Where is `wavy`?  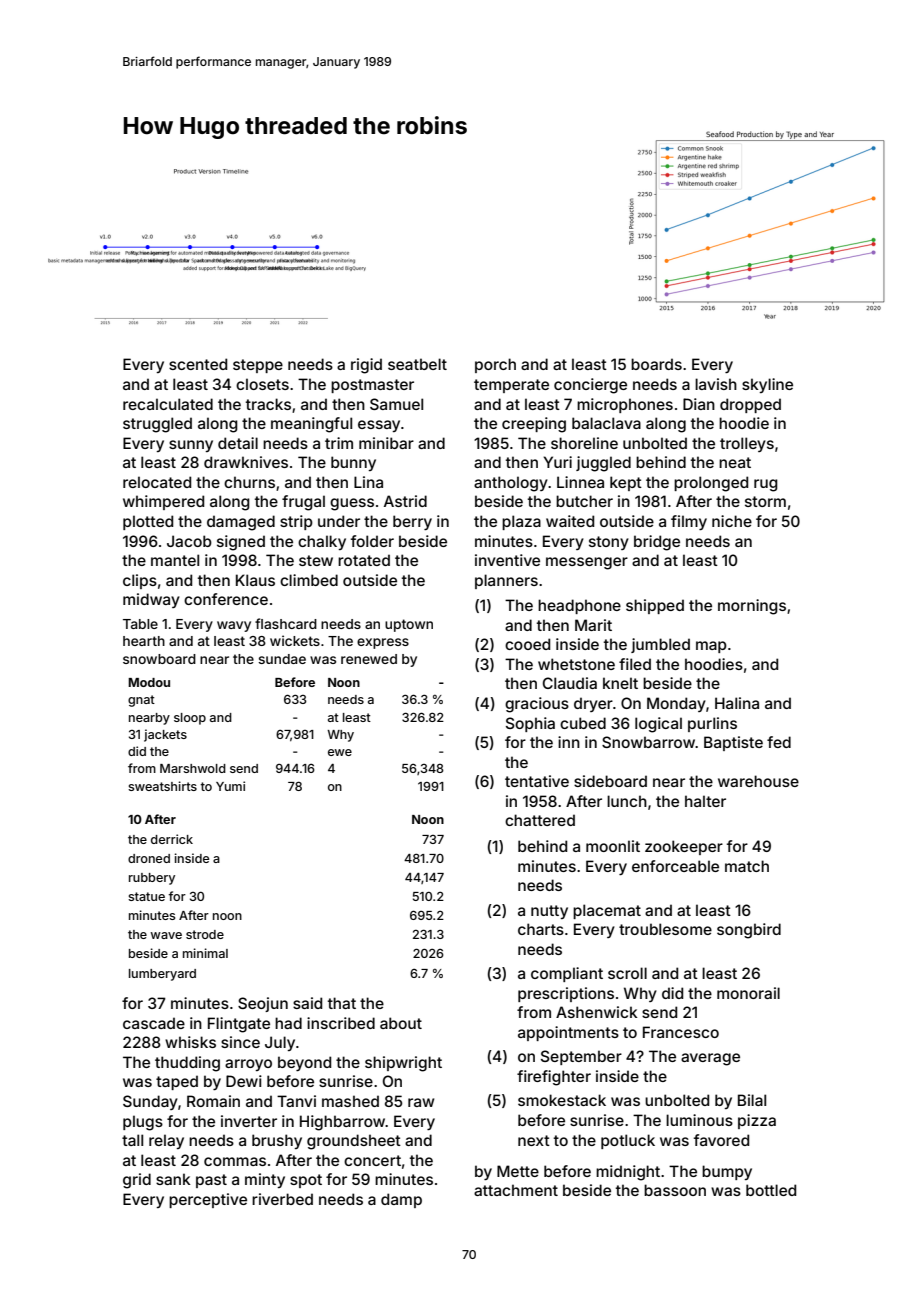 wavy is located at coordinates (234, 626).
